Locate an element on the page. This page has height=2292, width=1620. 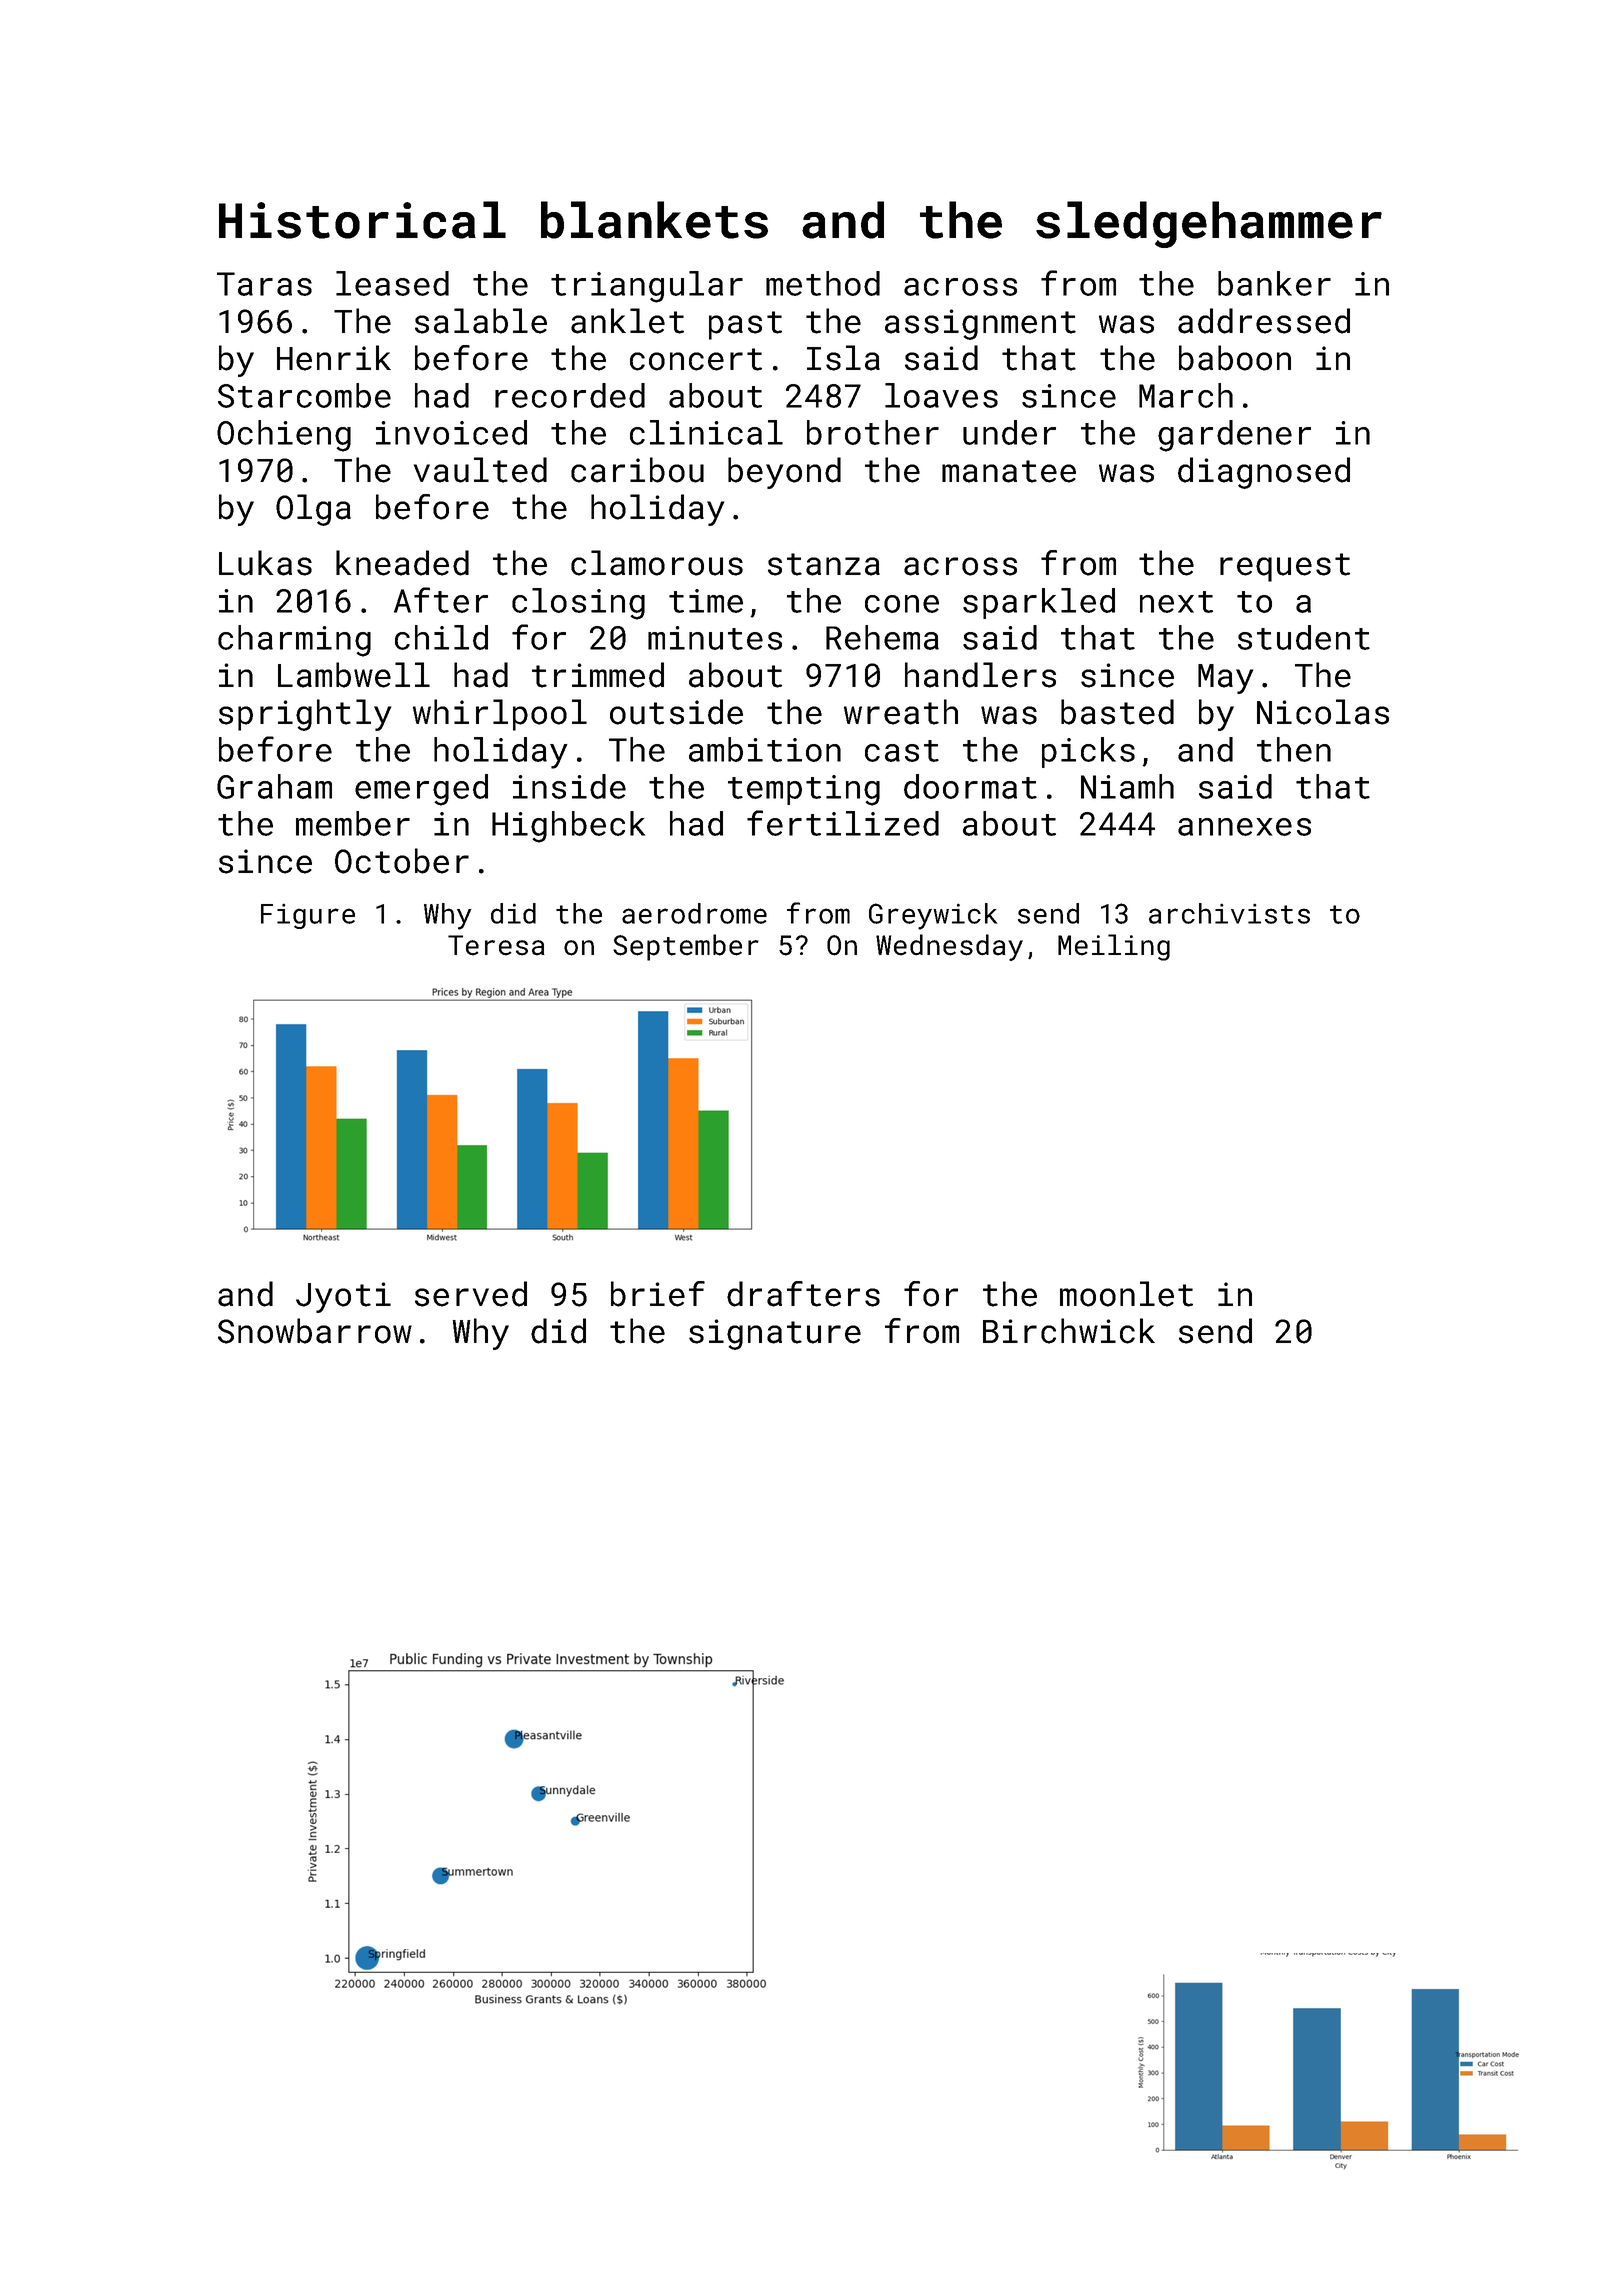
inside is located at coordinates (569, 786).
